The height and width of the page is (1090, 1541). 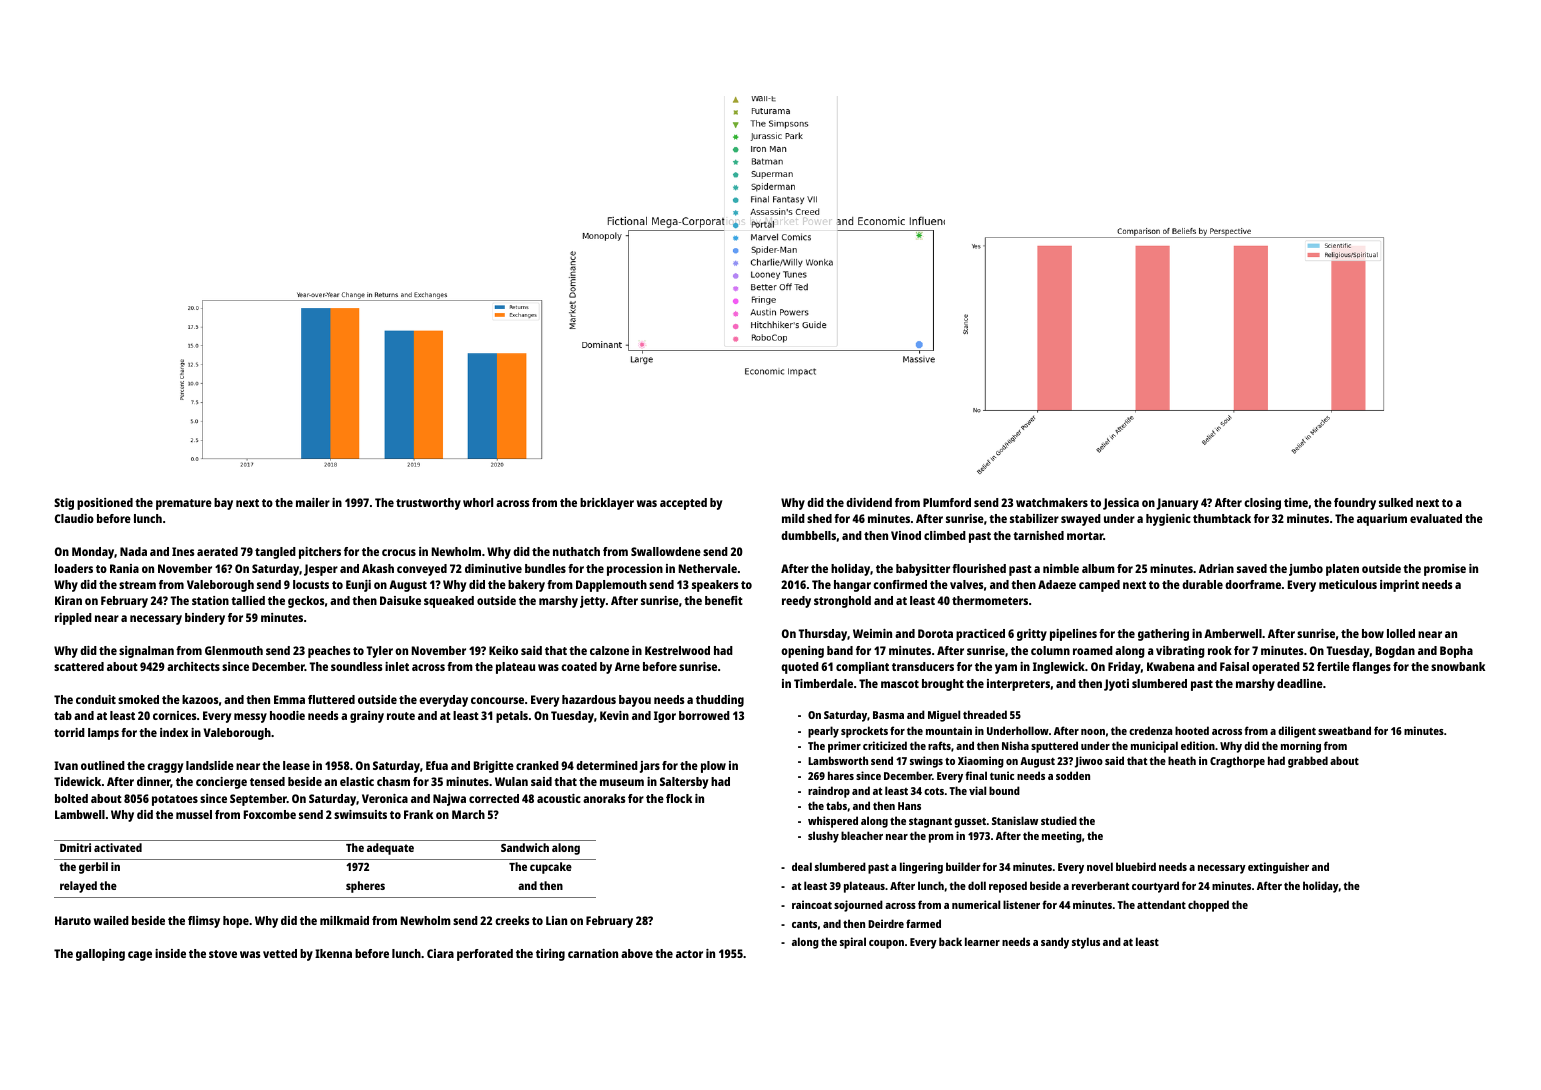 What do you see at coordinates (793, 518) in the page?
I see `mild` at bounding box center [793, 518].
